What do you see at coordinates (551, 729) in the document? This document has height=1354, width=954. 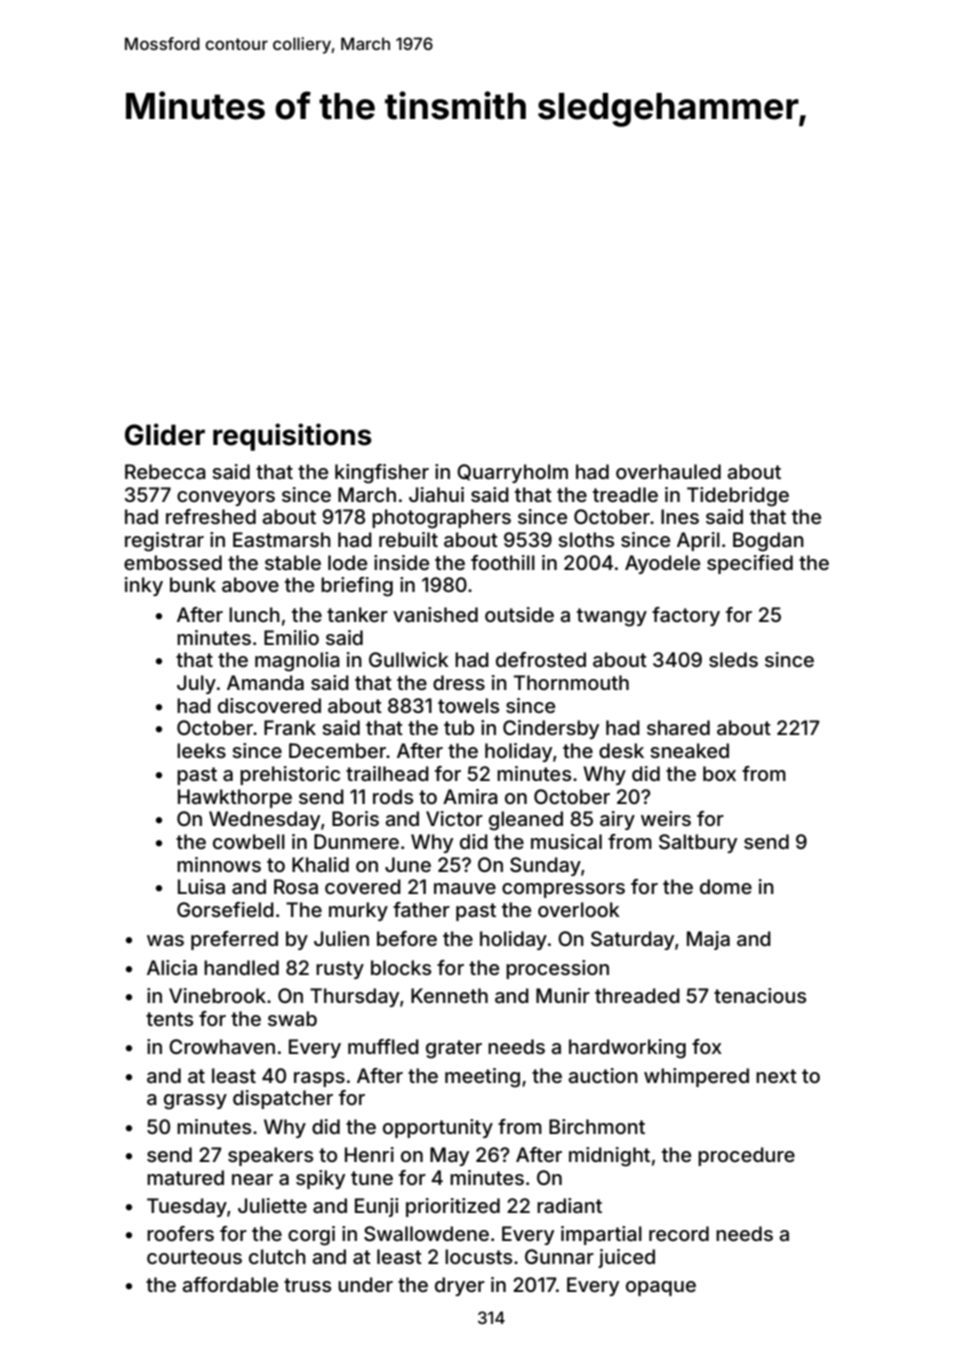 I see `Cindersby` at bounding box center [551, 729].
